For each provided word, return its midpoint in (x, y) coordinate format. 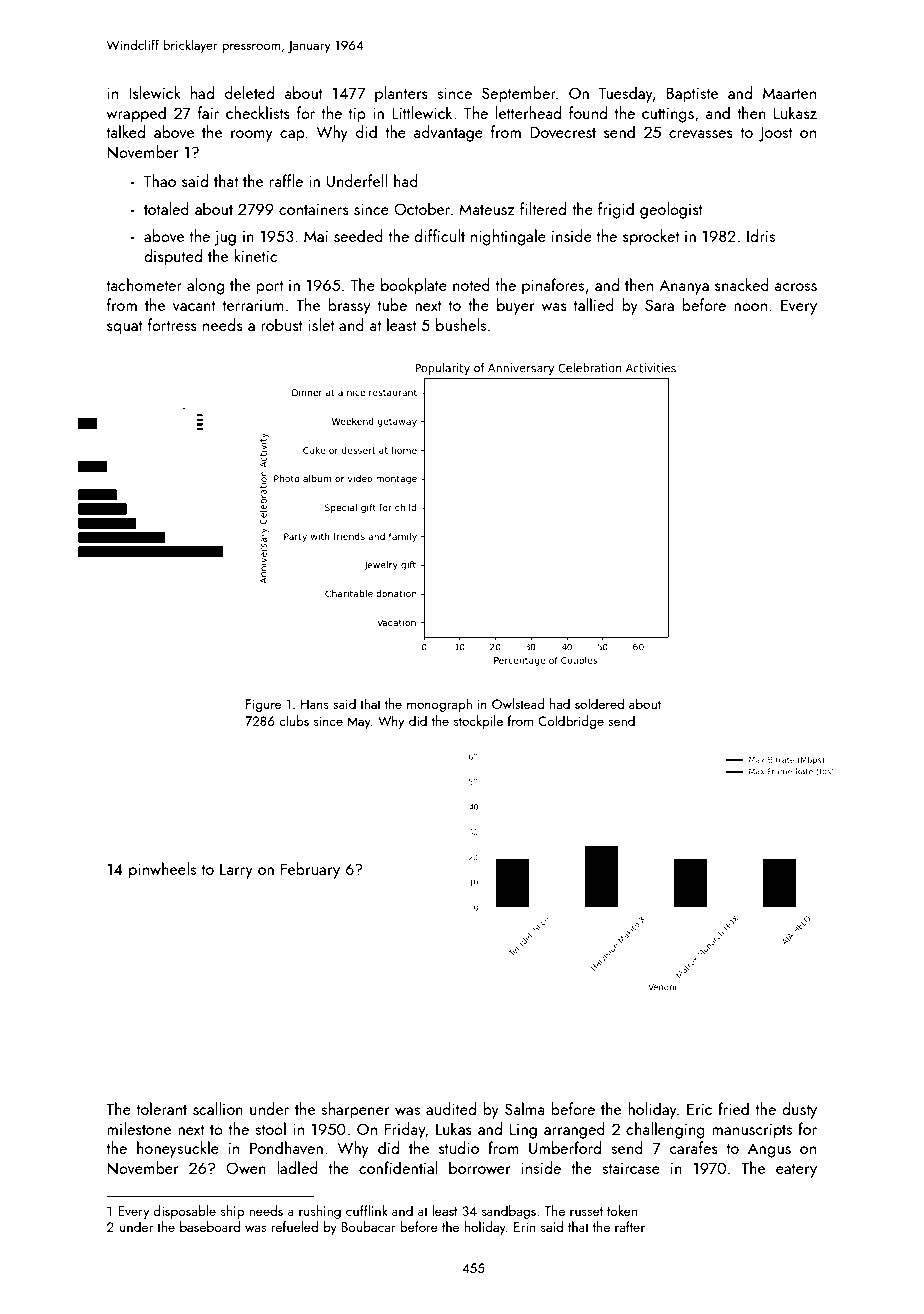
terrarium (252, 305)
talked (125, 131)
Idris (761, 235)
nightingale (508, 237)
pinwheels (162, 870)
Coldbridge (571, 722)
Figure (264, 705)
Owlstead (518, 703)
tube (392, 304)
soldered (599, 703)
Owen (246, 1168)
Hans (315, 704)
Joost (775, 134)
